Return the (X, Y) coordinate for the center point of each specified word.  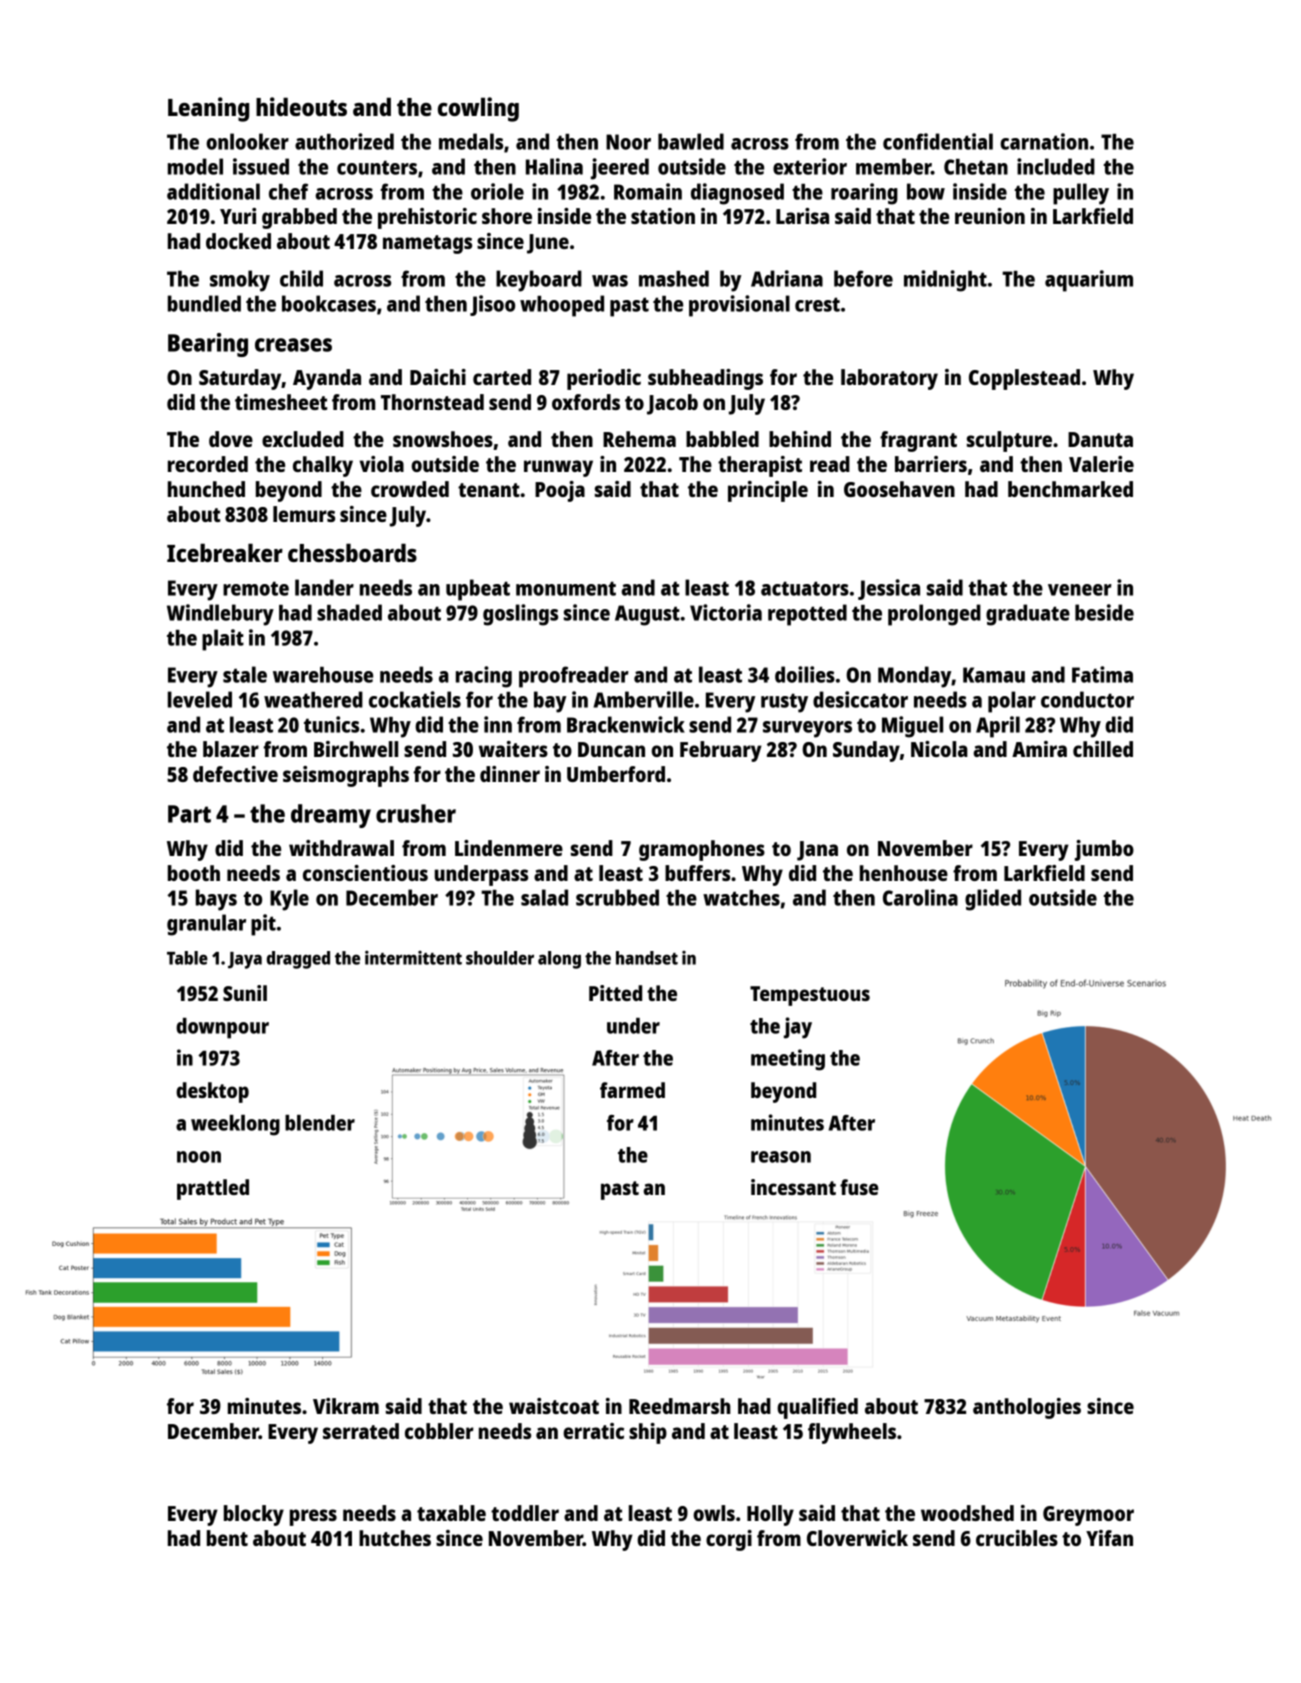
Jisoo (492, 305)
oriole (497, 191)
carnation (1044, 141)
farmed (632, 1090)
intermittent (413, 958)
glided (993, 900)
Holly (770, 1515)
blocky (254, 1515)
